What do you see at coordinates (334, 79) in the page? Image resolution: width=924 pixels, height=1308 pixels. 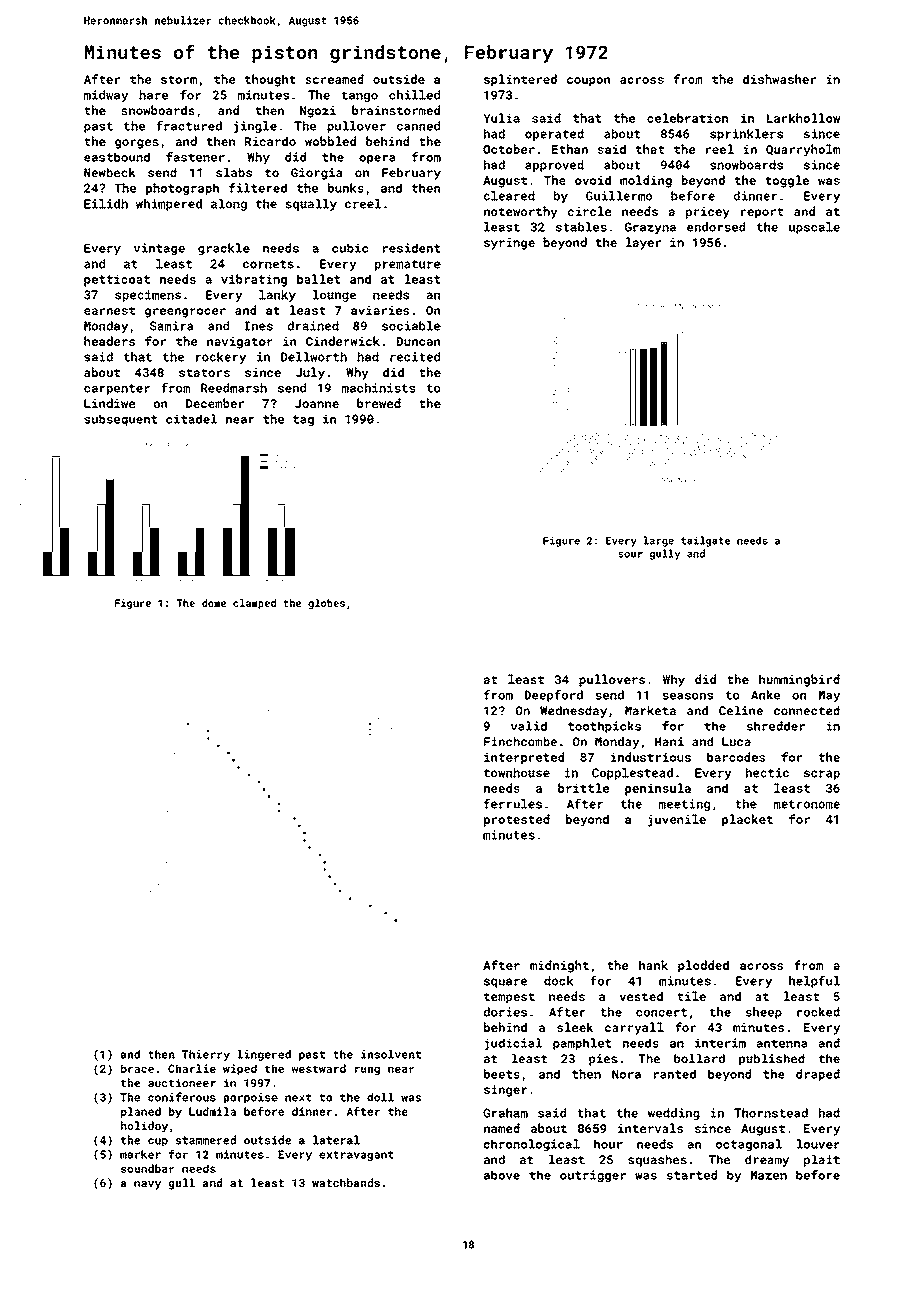 I see `screamed` at bounding box center [334, 79].
